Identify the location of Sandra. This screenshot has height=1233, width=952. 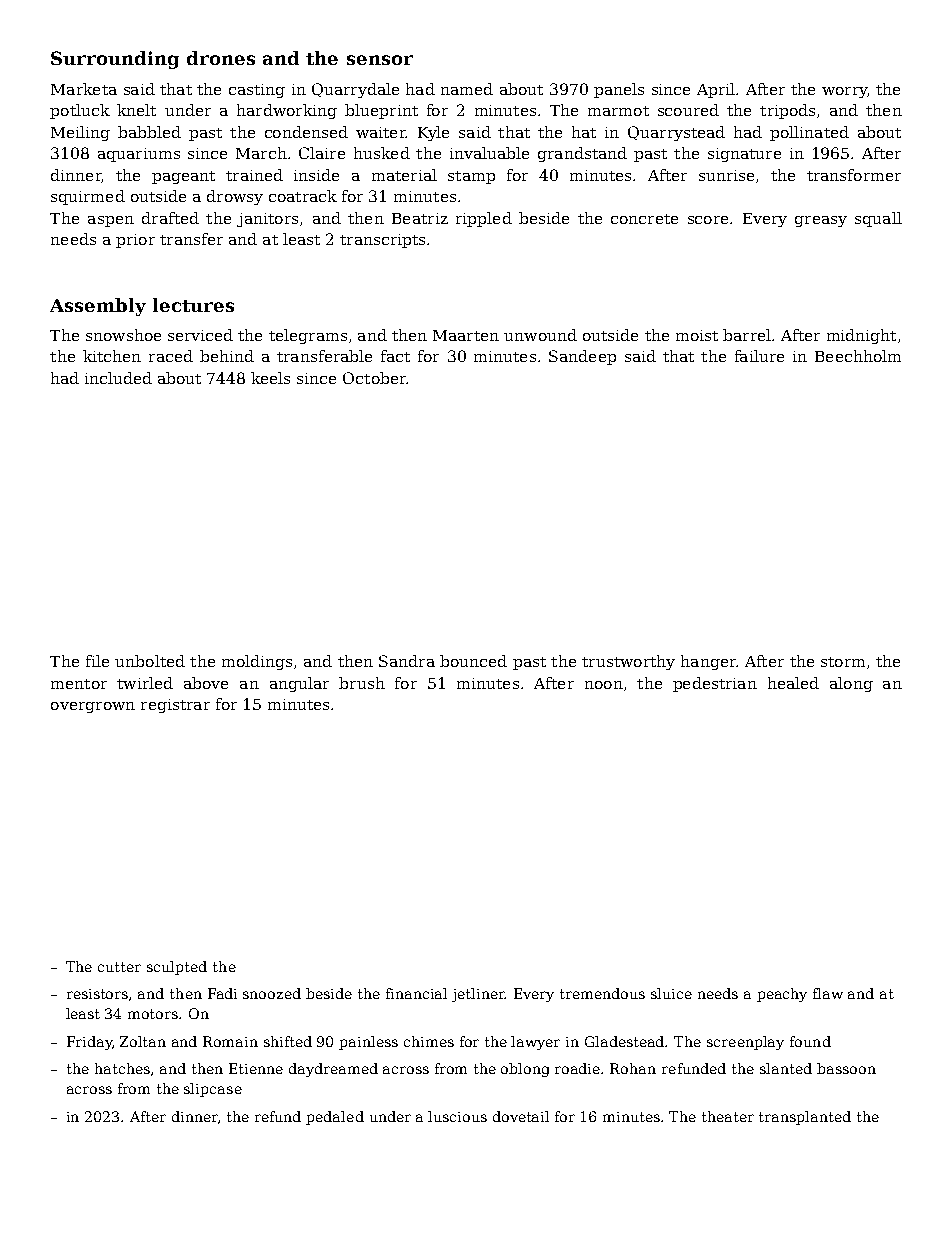
(407, 661).
